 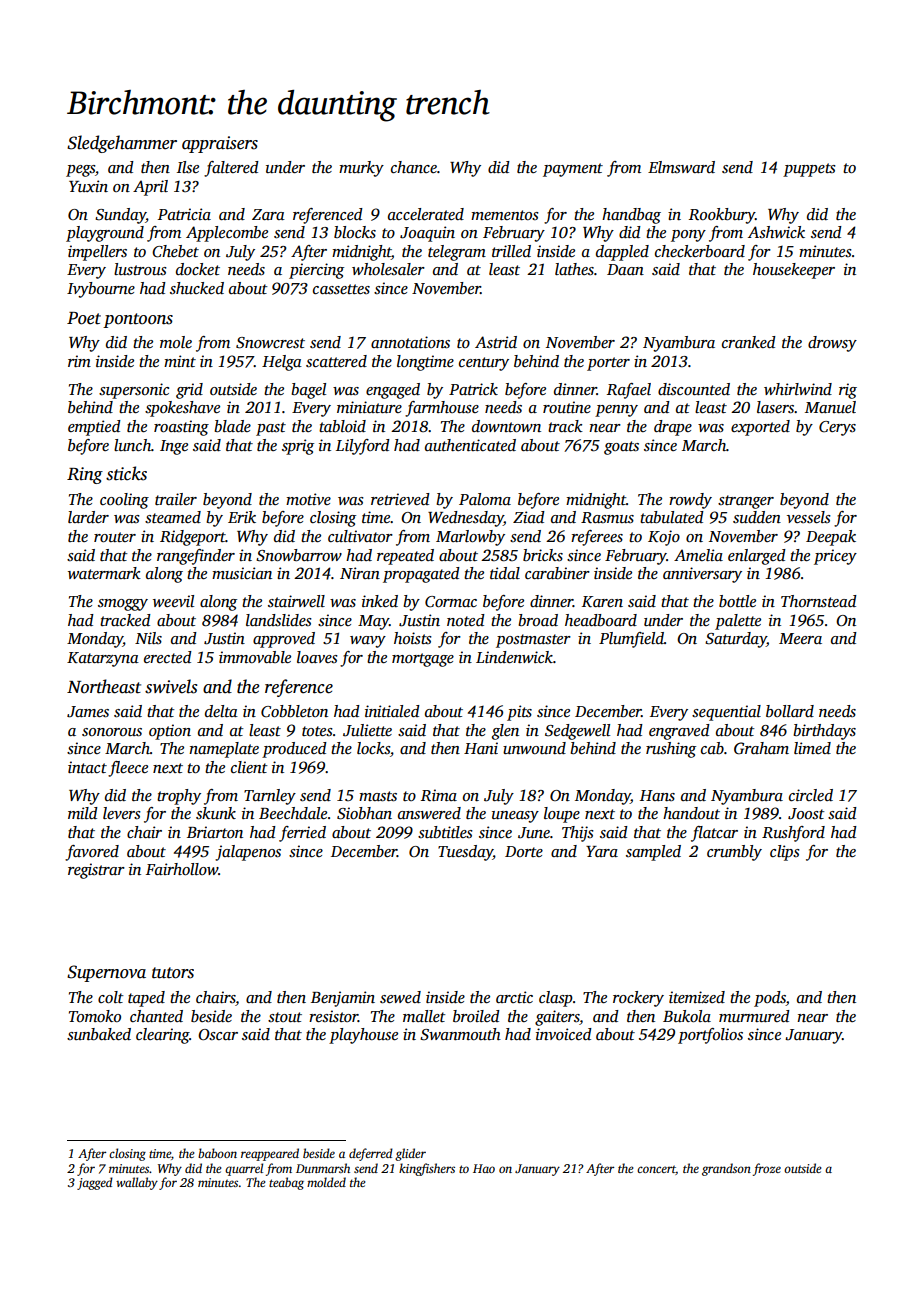 I want to click on chance, so click(x=414, y=167).
